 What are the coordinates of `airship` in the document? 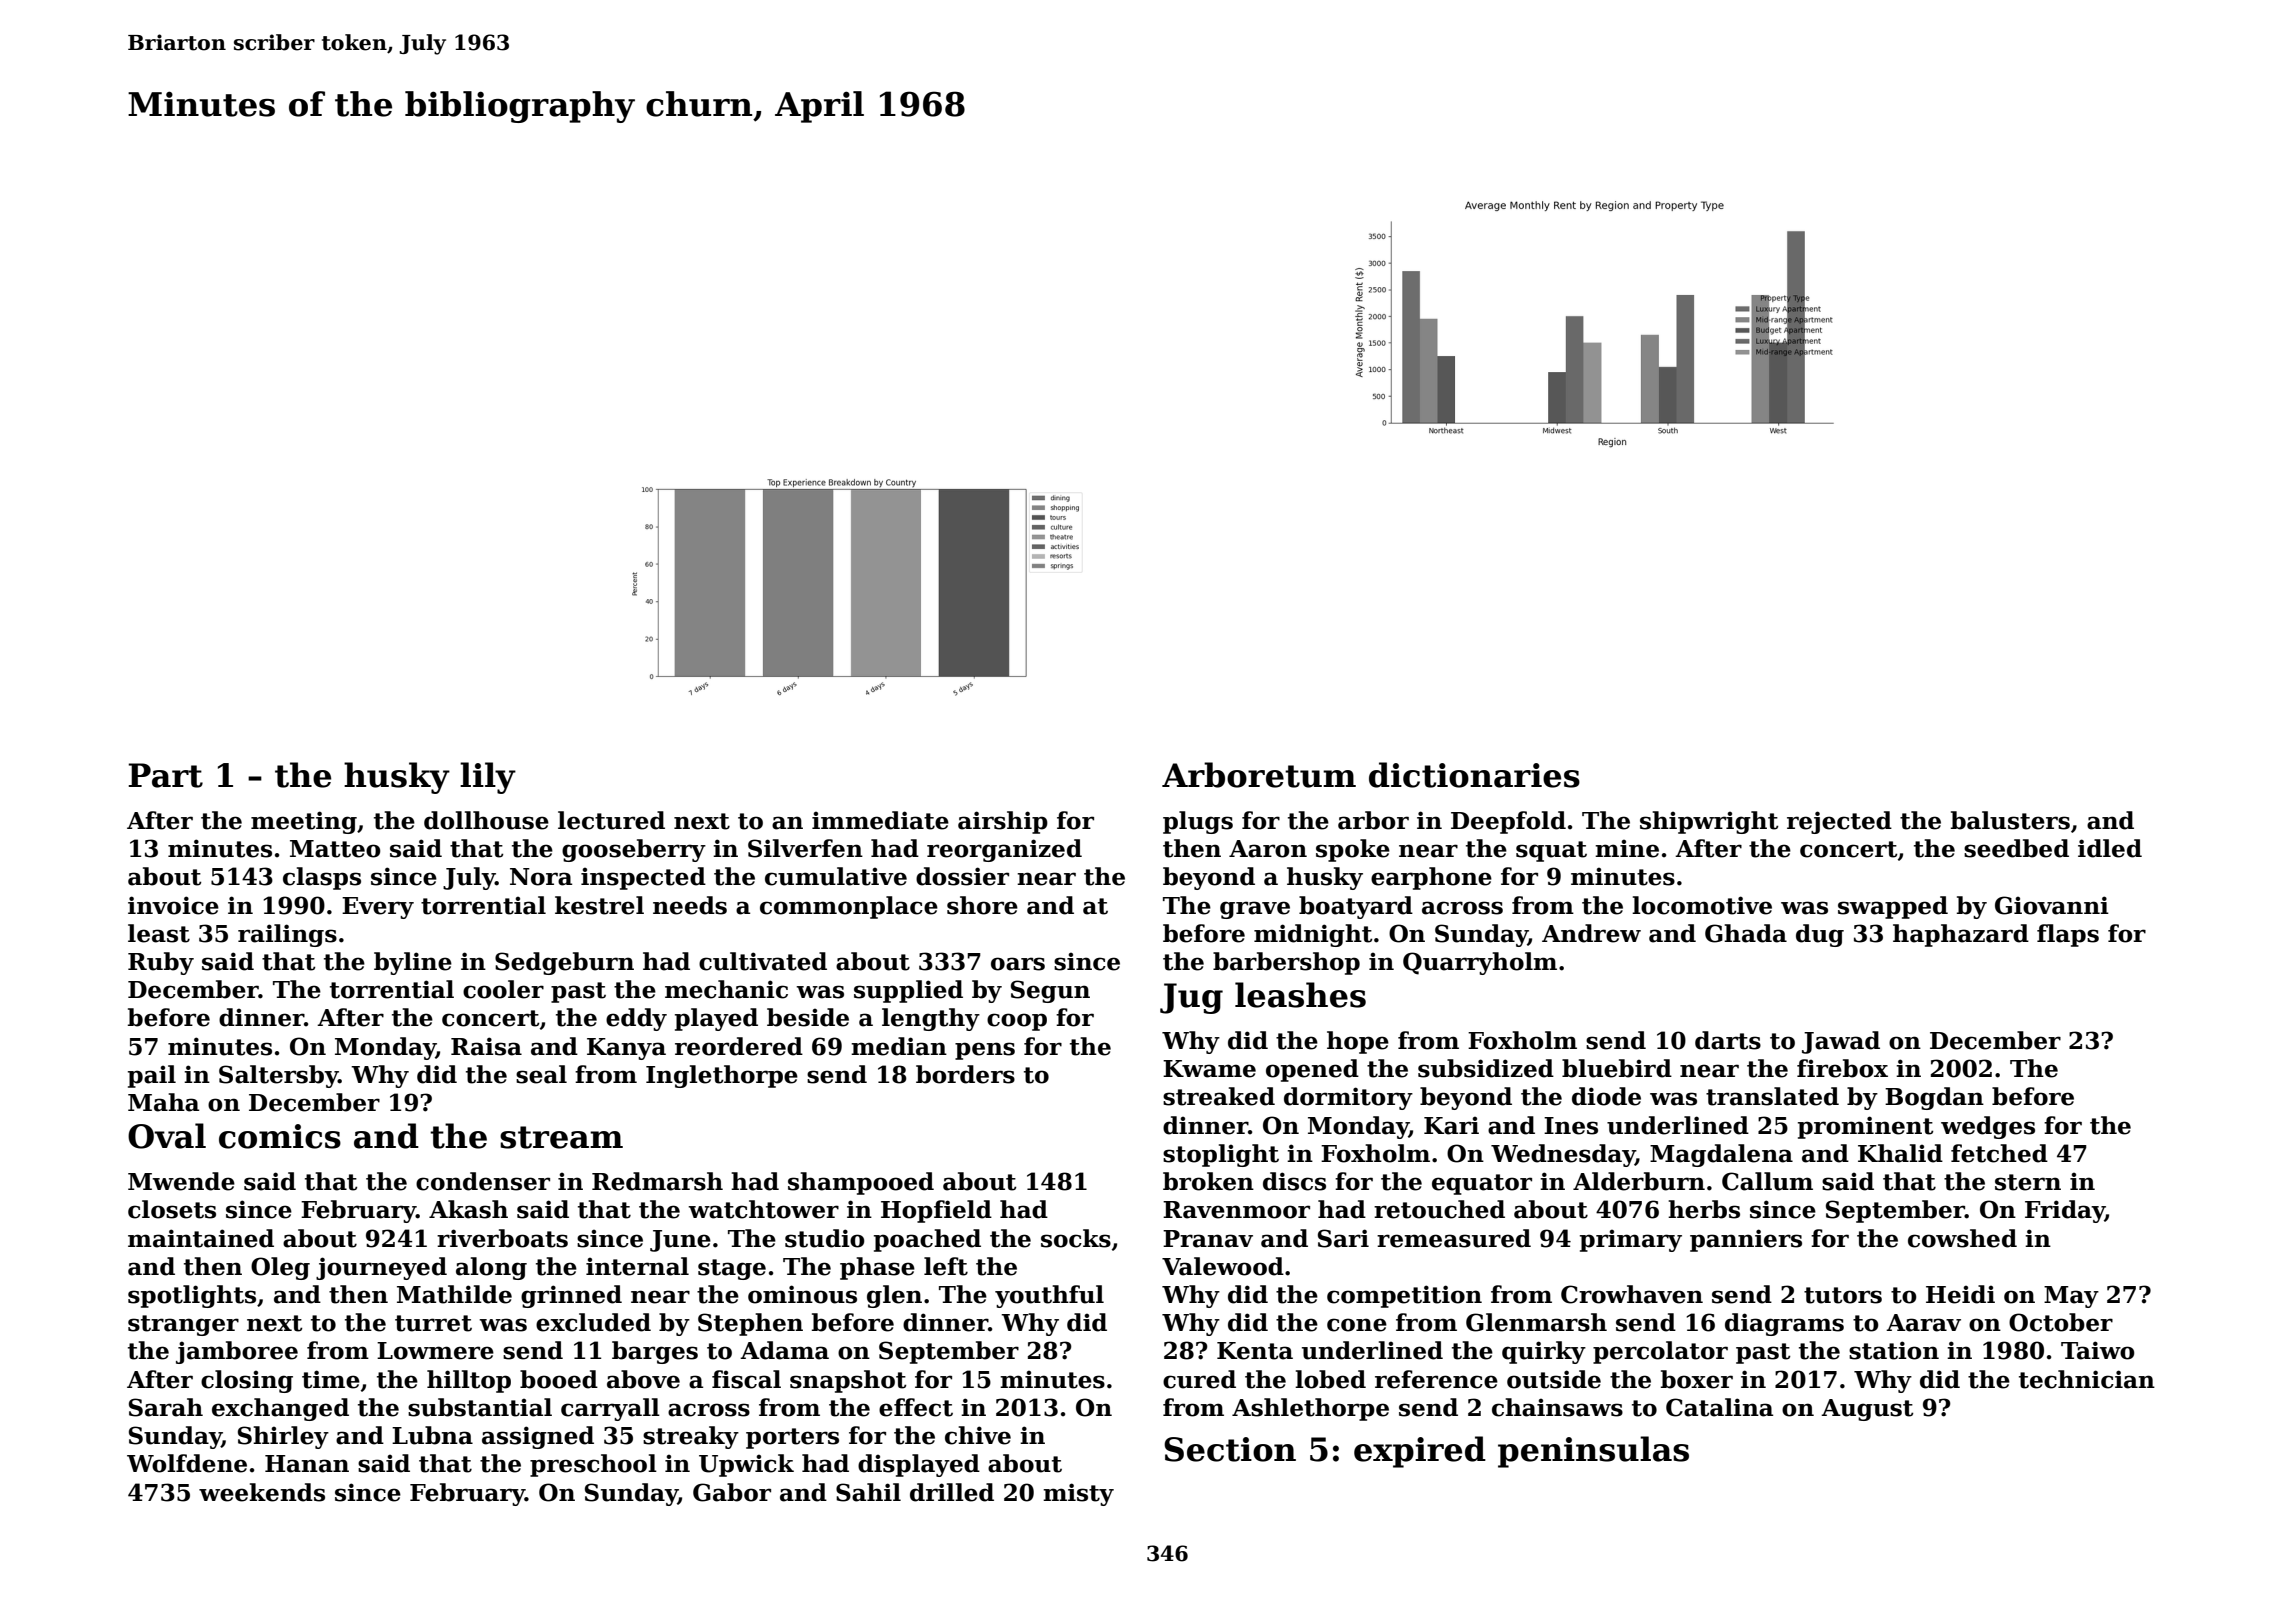 It's located at (1003, 822).
